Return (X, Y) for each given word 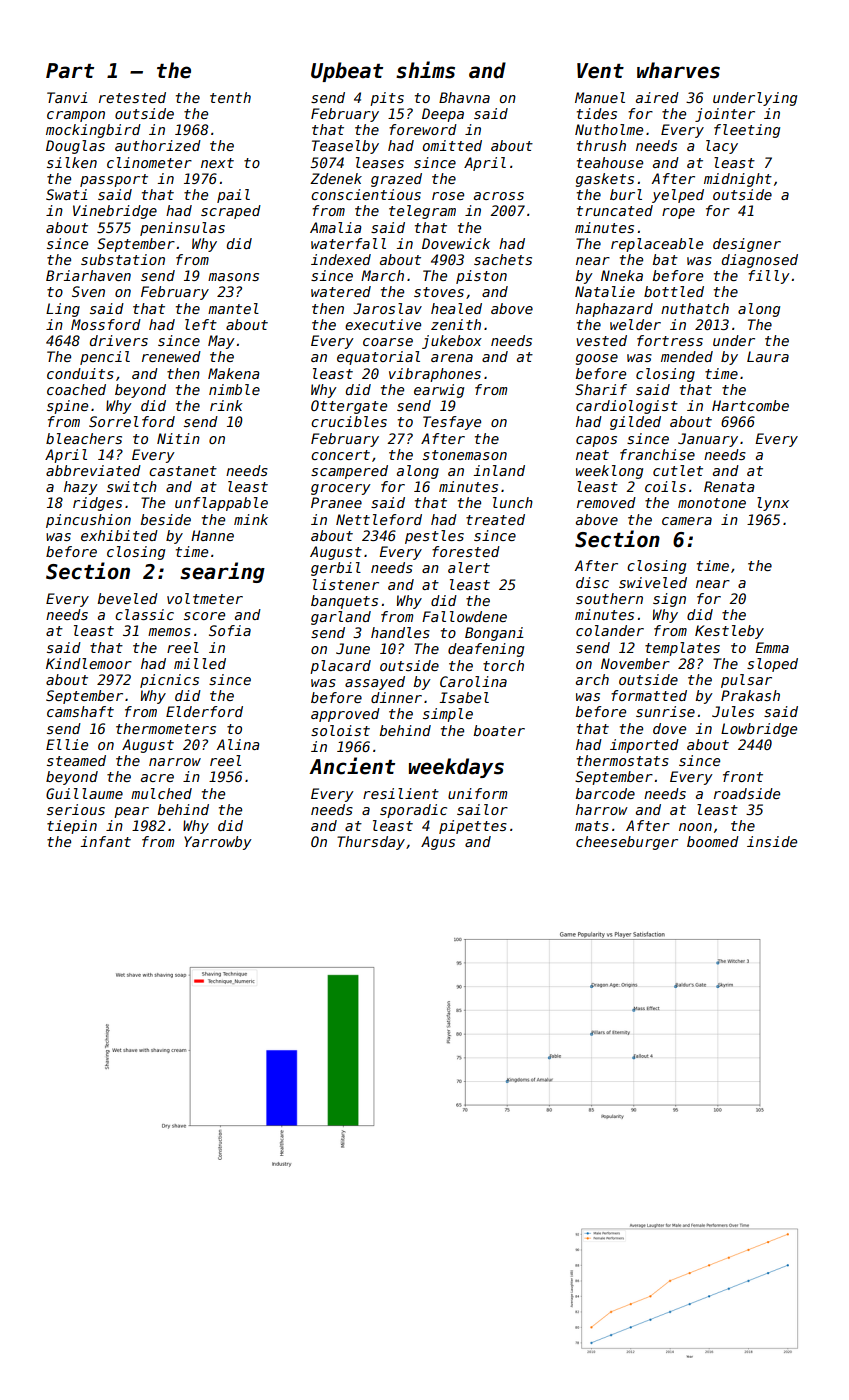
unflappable (221, 504)
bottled (674, 291)
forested (466, 551)
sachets (503, 259)
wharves (678, 70)
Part (70, 71)
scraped (231, 212)
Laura (768, 356)
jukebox (452, 342)
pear (131, 812)
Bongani (494, 634)
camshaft (80, 711)
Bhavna (464, 97)
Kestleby (729, 632)
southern (609, 598)
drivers (119, 340)
